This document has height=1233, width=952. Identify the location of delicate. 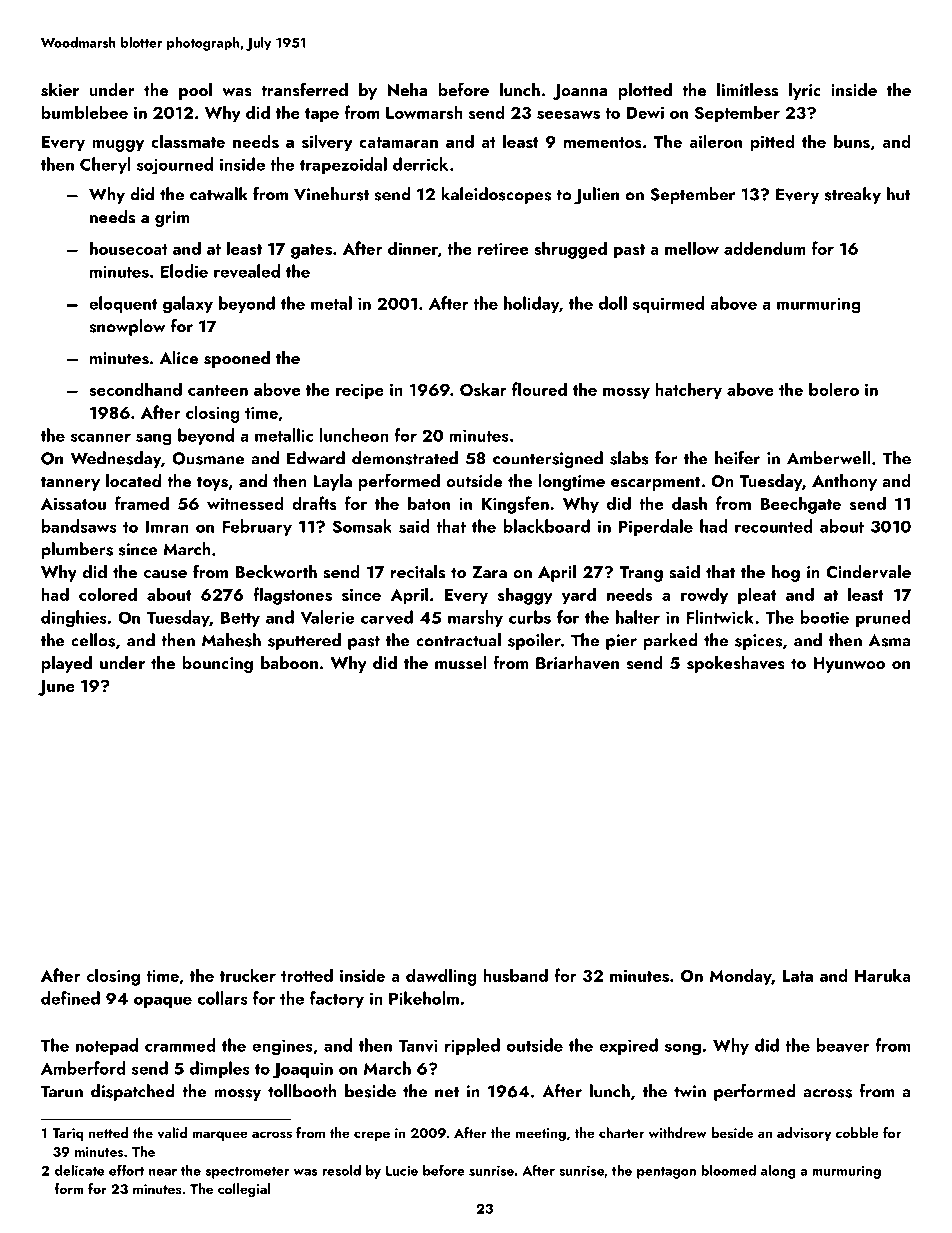
(79, 1170).
